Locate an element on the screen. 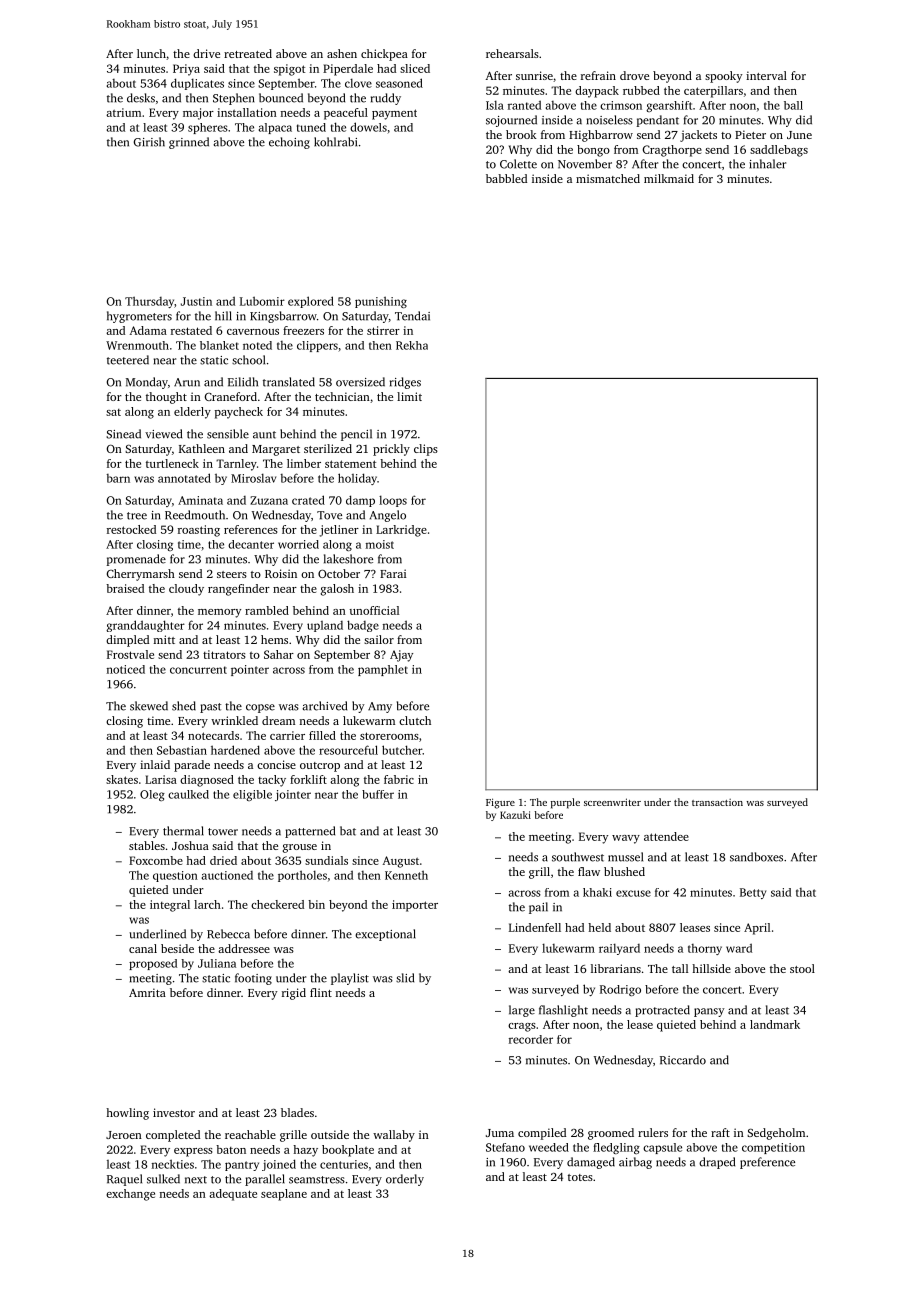 Image resolution: width=924 pixels, height=1314 pixels. concurrent is located at coordinates (198, 670).
